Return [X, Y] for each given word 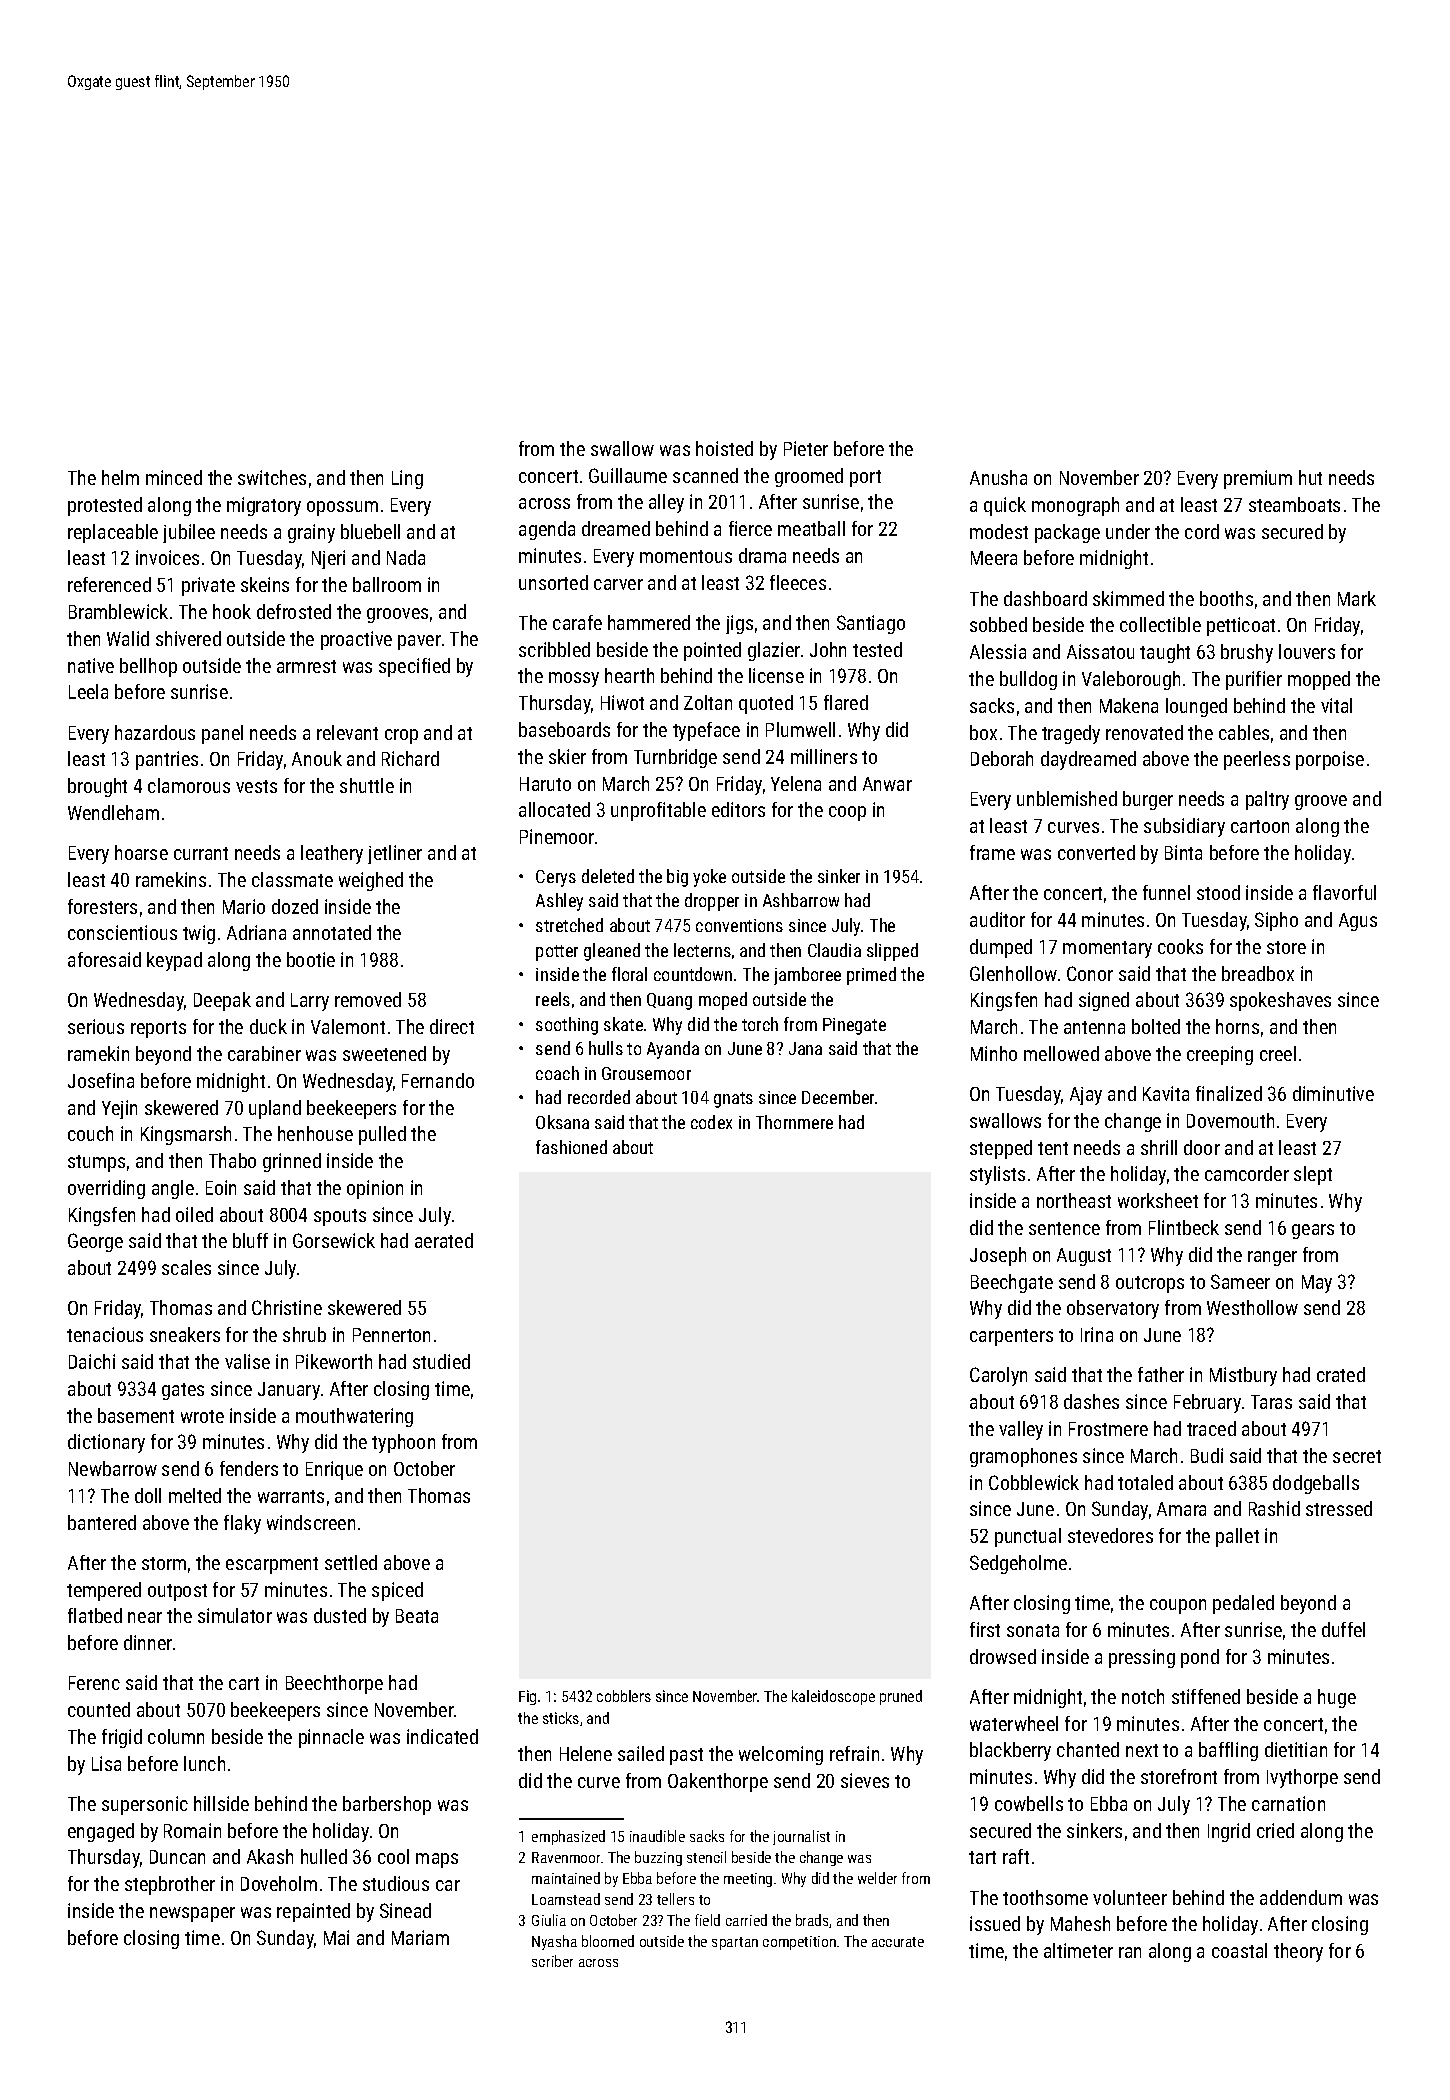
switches [272, 477]
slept [1313, 1175]
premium [1258, 479]
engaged [101, 1832]
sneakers [185, 1334]
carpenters [1011, 1337]
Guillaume [628, 475]
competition [799, 1943]
